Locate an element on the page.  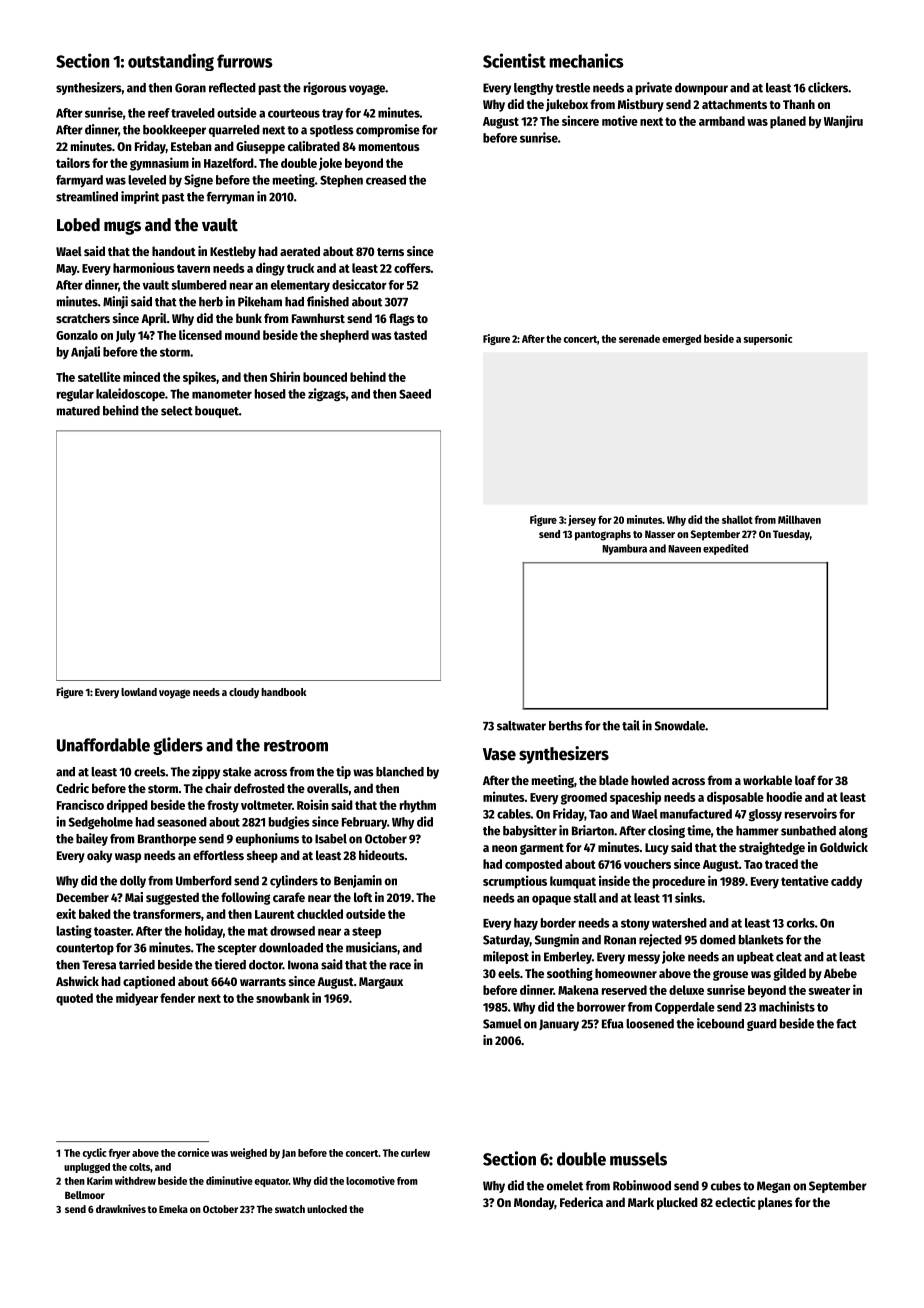
Millhaven is located at coordinates (799, 519).
